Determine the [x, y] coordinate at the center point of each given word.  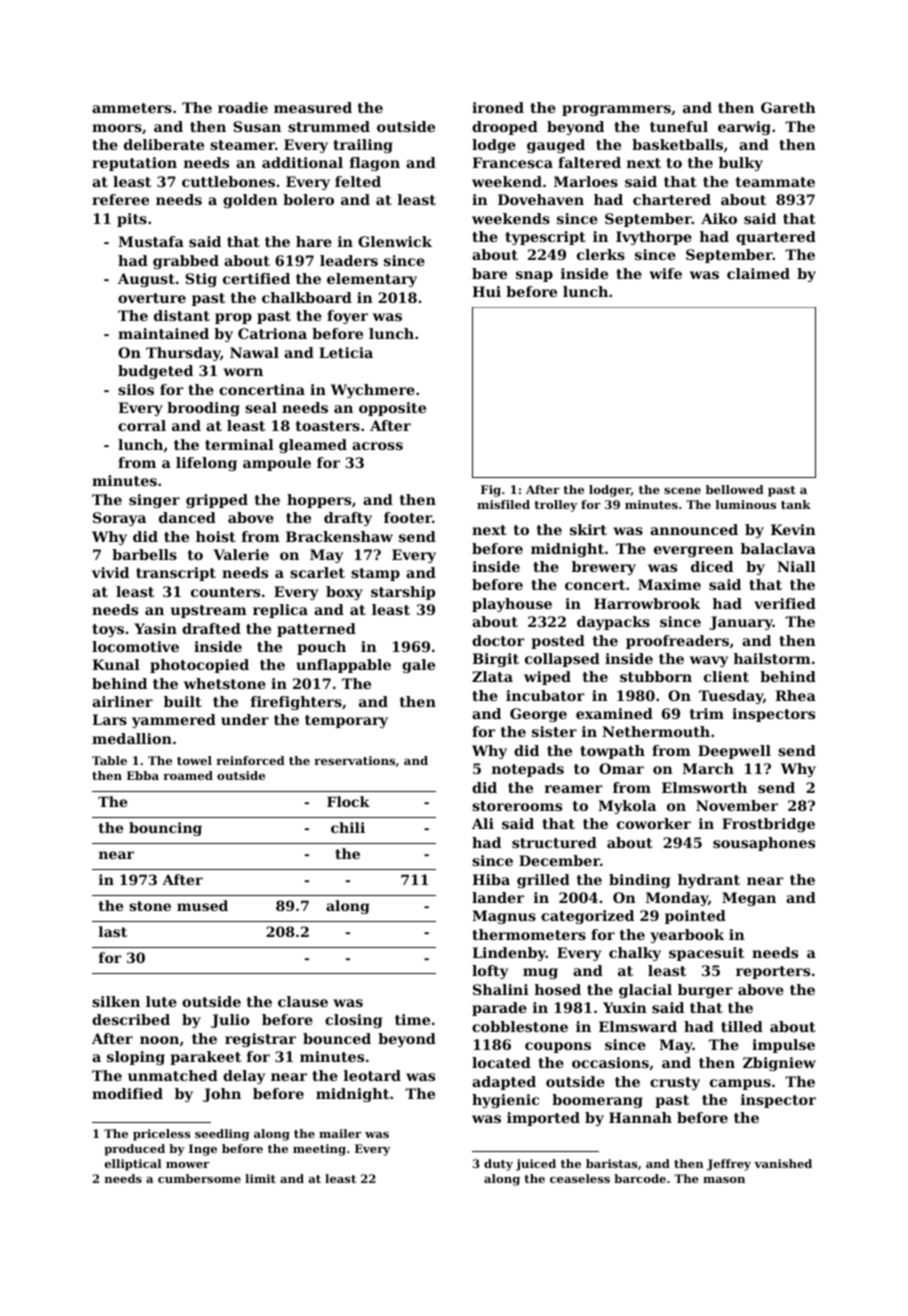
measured [313, 107]
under [245, 719]
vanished [783, 1163]
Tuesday [731, 697]
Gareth [788, 107]
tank [796, 504]
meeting [319, 1150]
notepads [528, 770]
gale [418, 666]
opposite [392, 409]
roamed [188, 775]
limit [260, 1178]
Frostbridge [768, 825]
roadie [243, 107]
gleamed [313, 446]
